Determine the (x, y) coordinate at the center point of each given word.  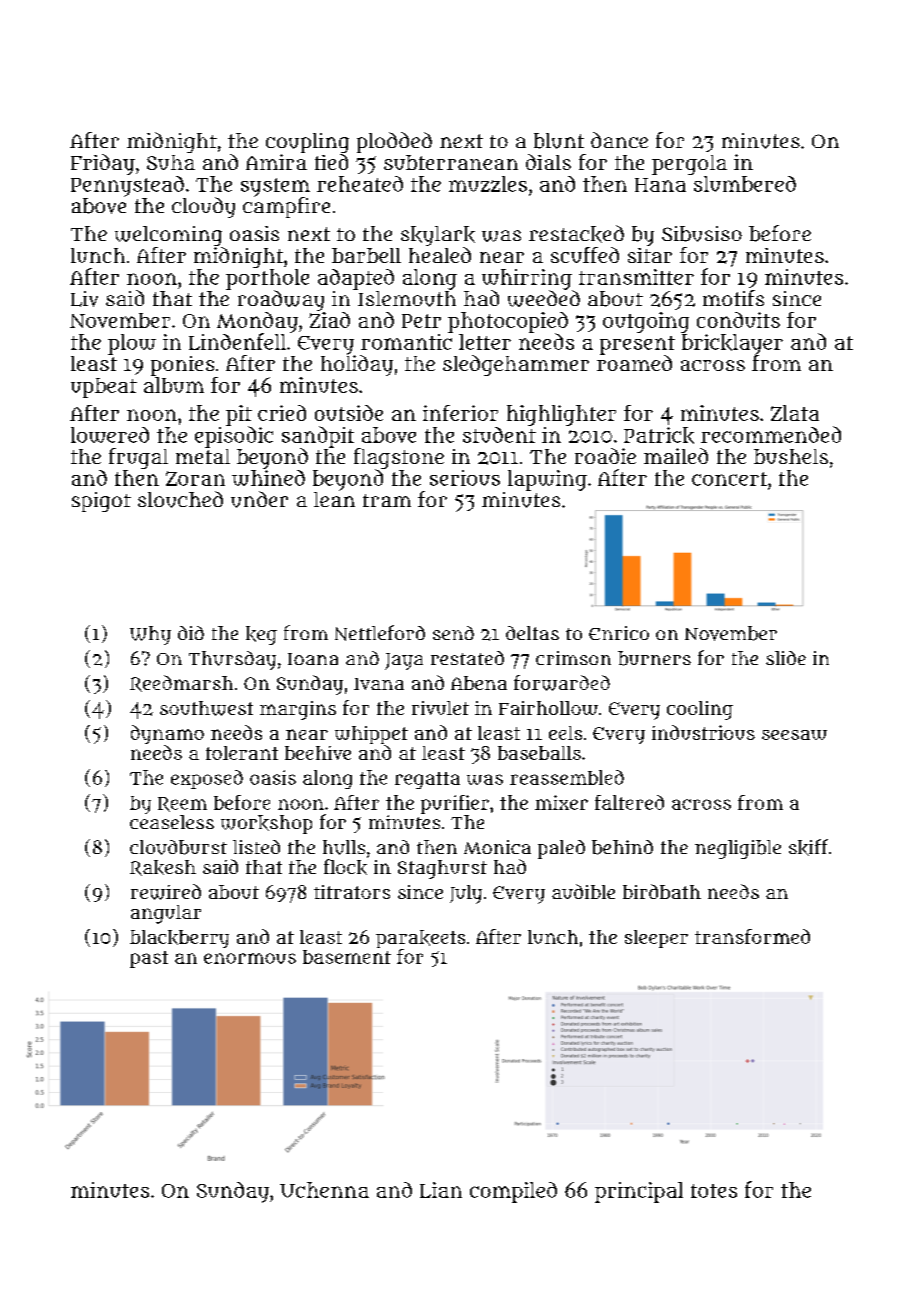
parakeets (420, 939)
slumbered (745, 184)
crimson (573, 658)
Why (150, 635)
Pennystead (127, 186)
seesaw (794, 735)
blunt (559, 141)
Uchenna (324, 1190)
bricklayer (732, 344)
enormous (250, 958)
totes (714, 1191)
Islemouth (407, 299)
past (149, 959)
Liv (84, 299)
